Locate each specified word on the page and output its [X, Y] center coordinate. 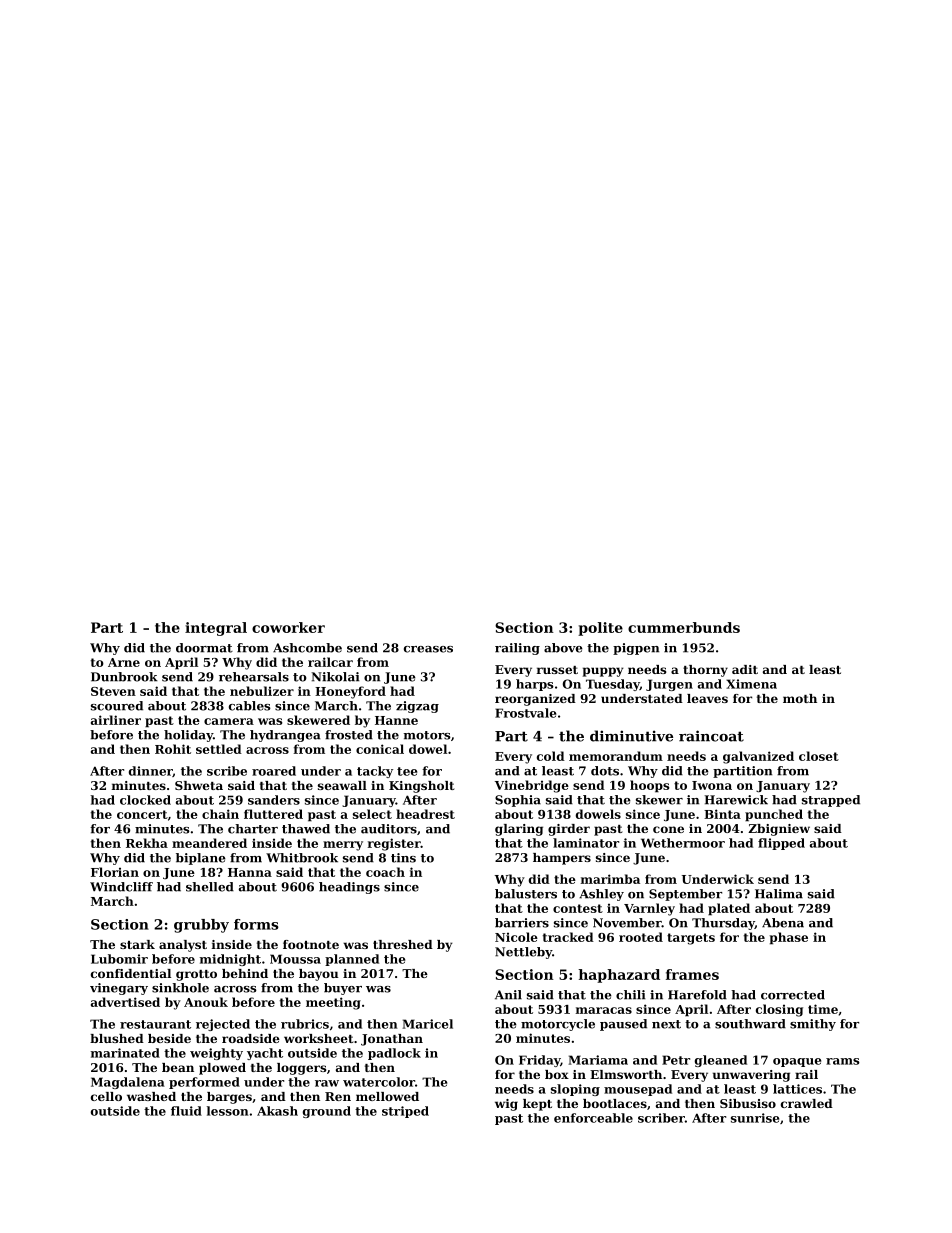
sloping [575, 1090]
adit [745, 669]
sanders [274, 800]
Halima [779, 894]
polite [600, 629]
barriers [522, 923]
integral [216, 629]
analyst [183, 946]
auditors [389, 829]
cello [106, 1096]
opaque [797, 1062]
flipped [781, 844]
